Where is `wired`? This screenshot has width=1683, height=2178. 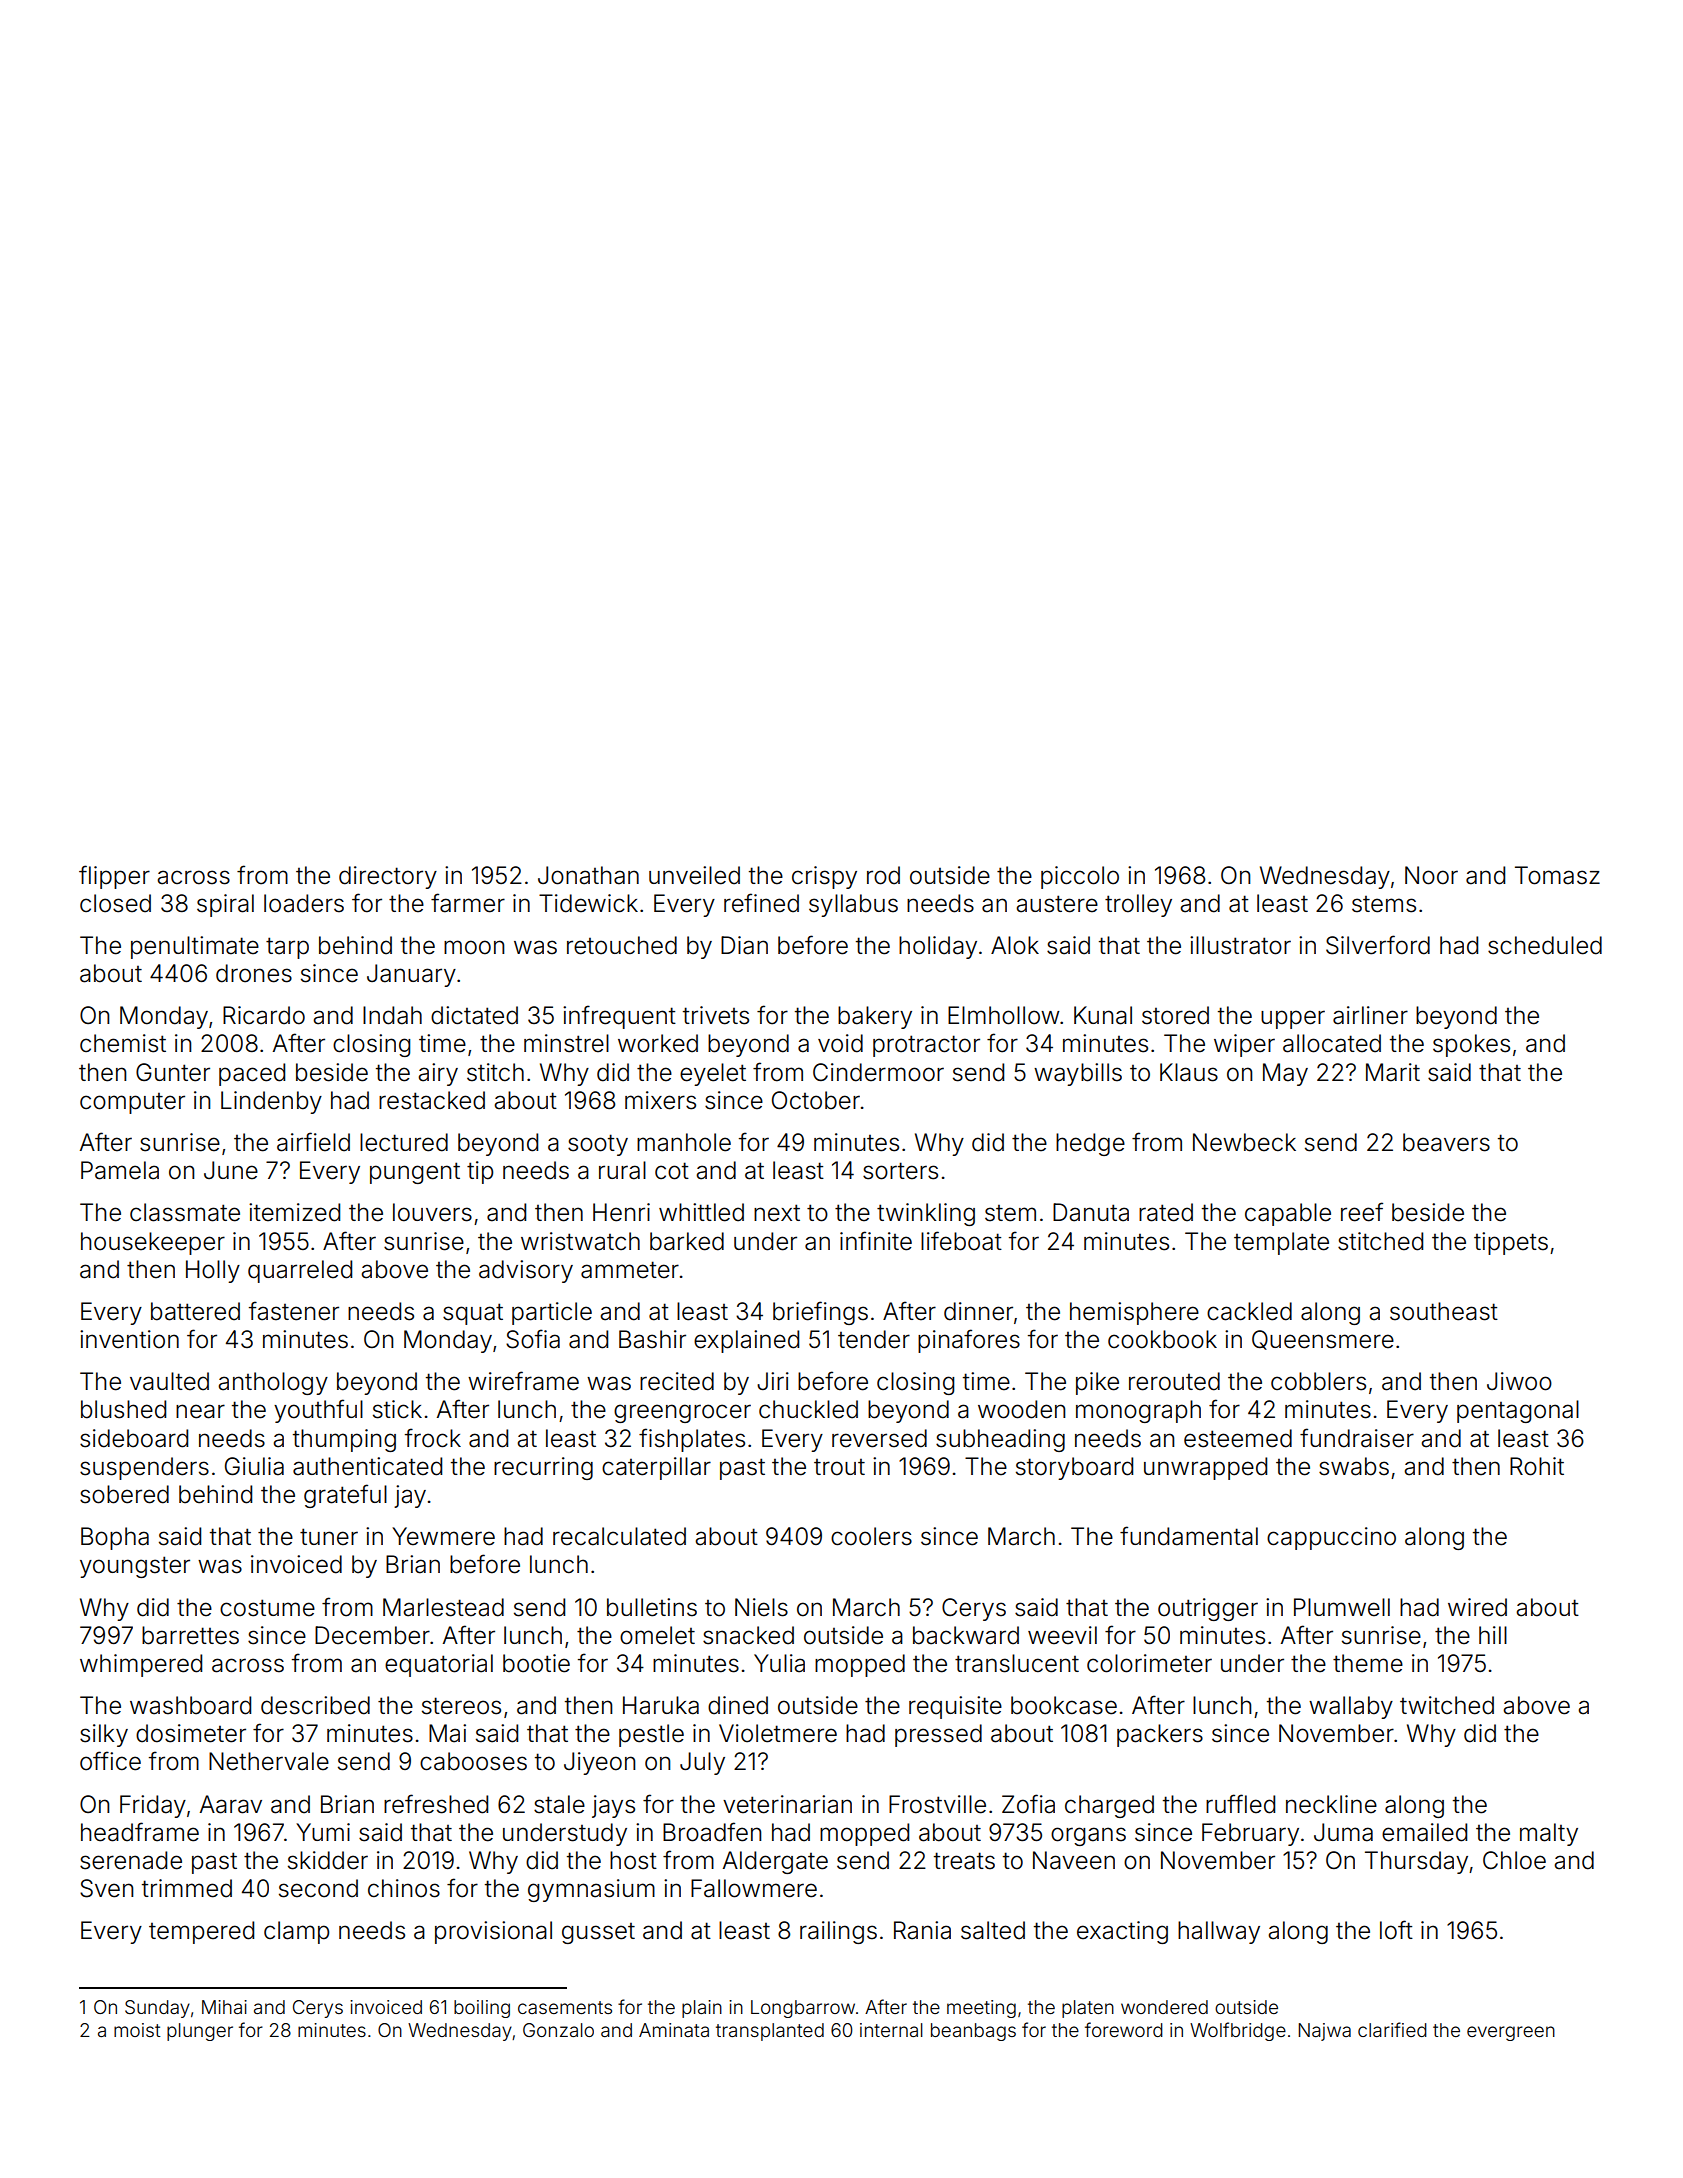
wired is located at coordinates (1477, 1607).
